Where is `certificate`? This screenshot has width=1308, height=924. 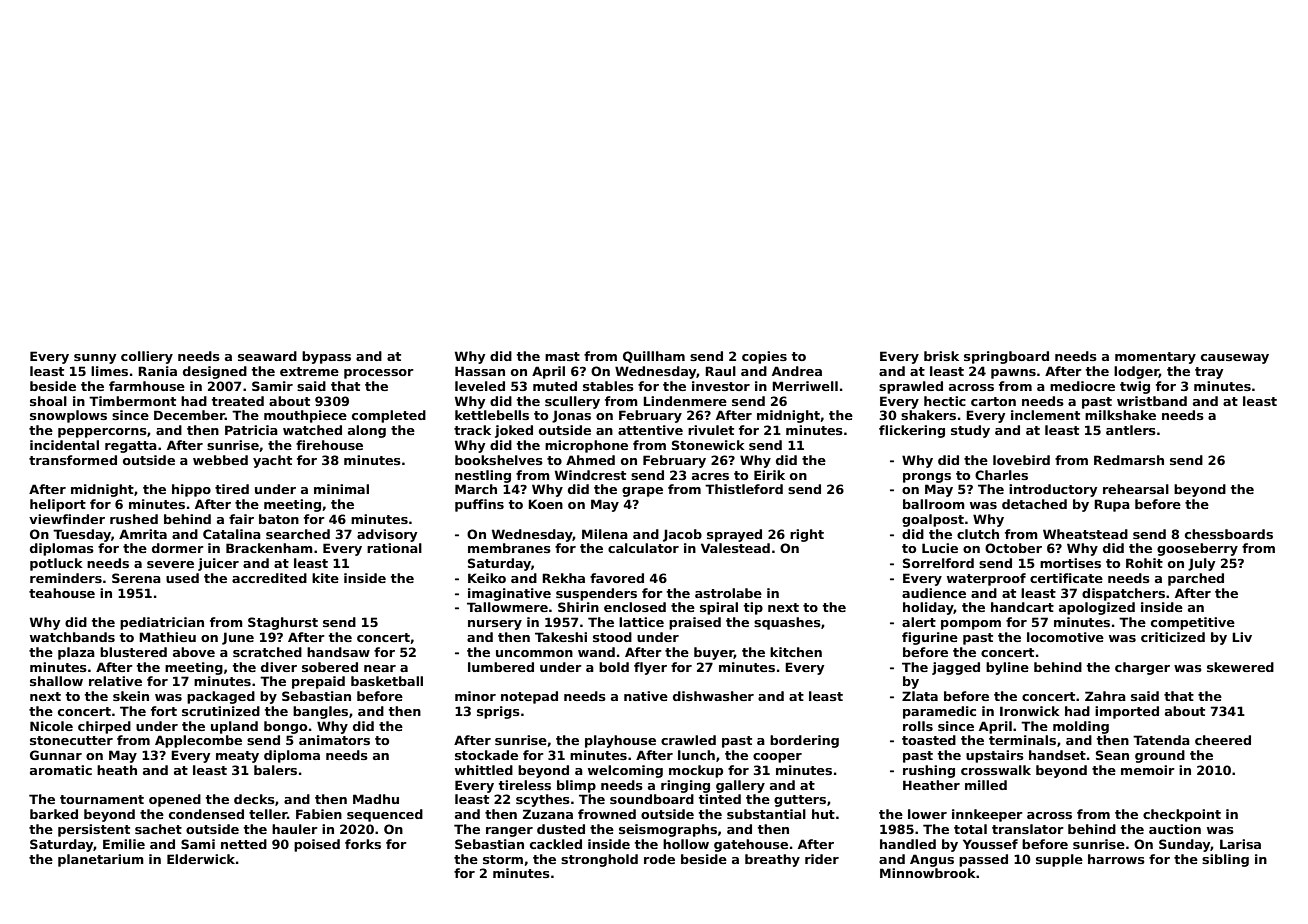
certificate is located at coordinates (1066, 578).
